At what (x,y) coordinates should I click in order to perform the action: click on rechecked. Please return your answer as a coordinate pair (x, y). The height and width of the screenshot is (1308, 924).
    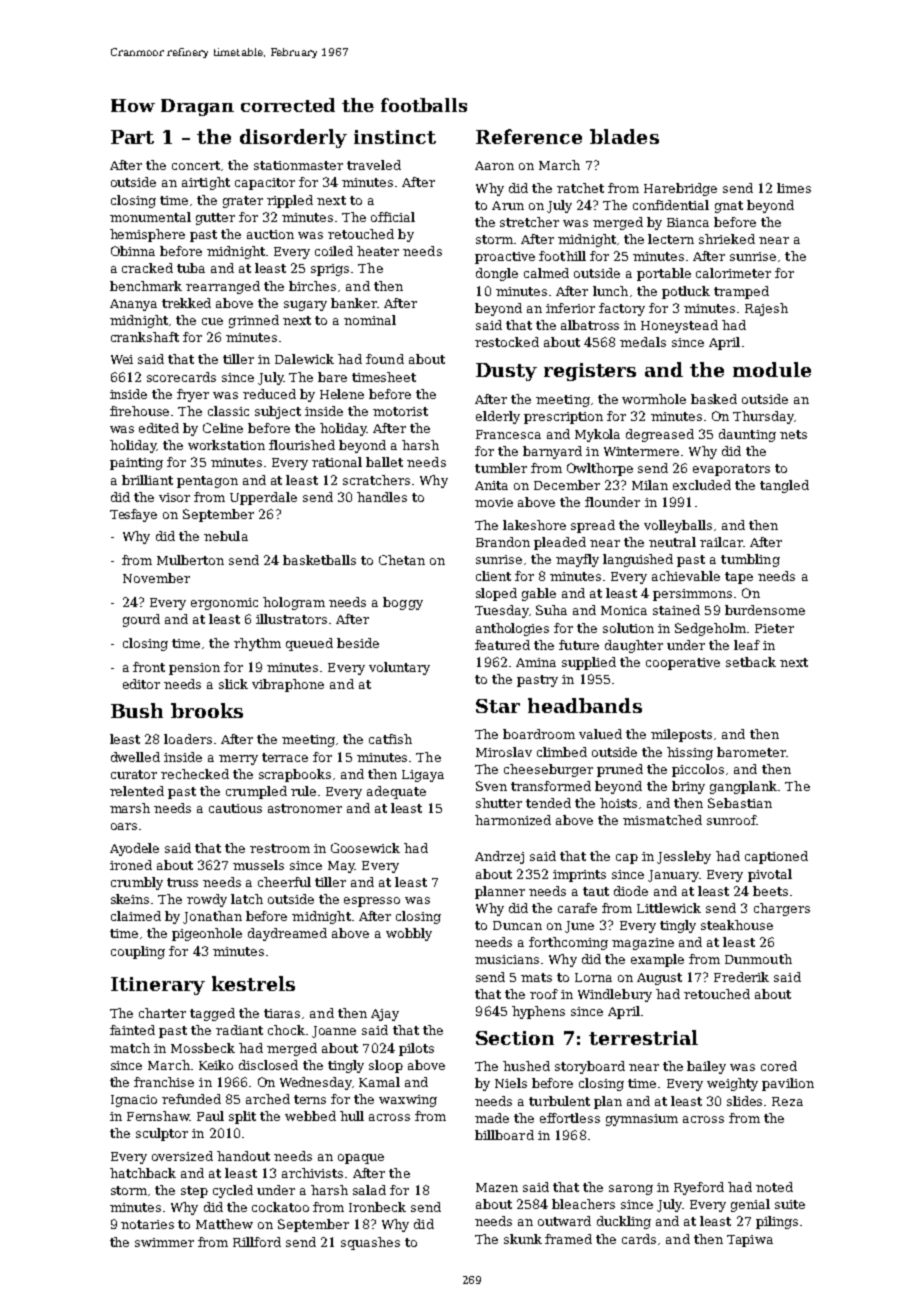
    Looking at the image, I should click on (195, 774).
